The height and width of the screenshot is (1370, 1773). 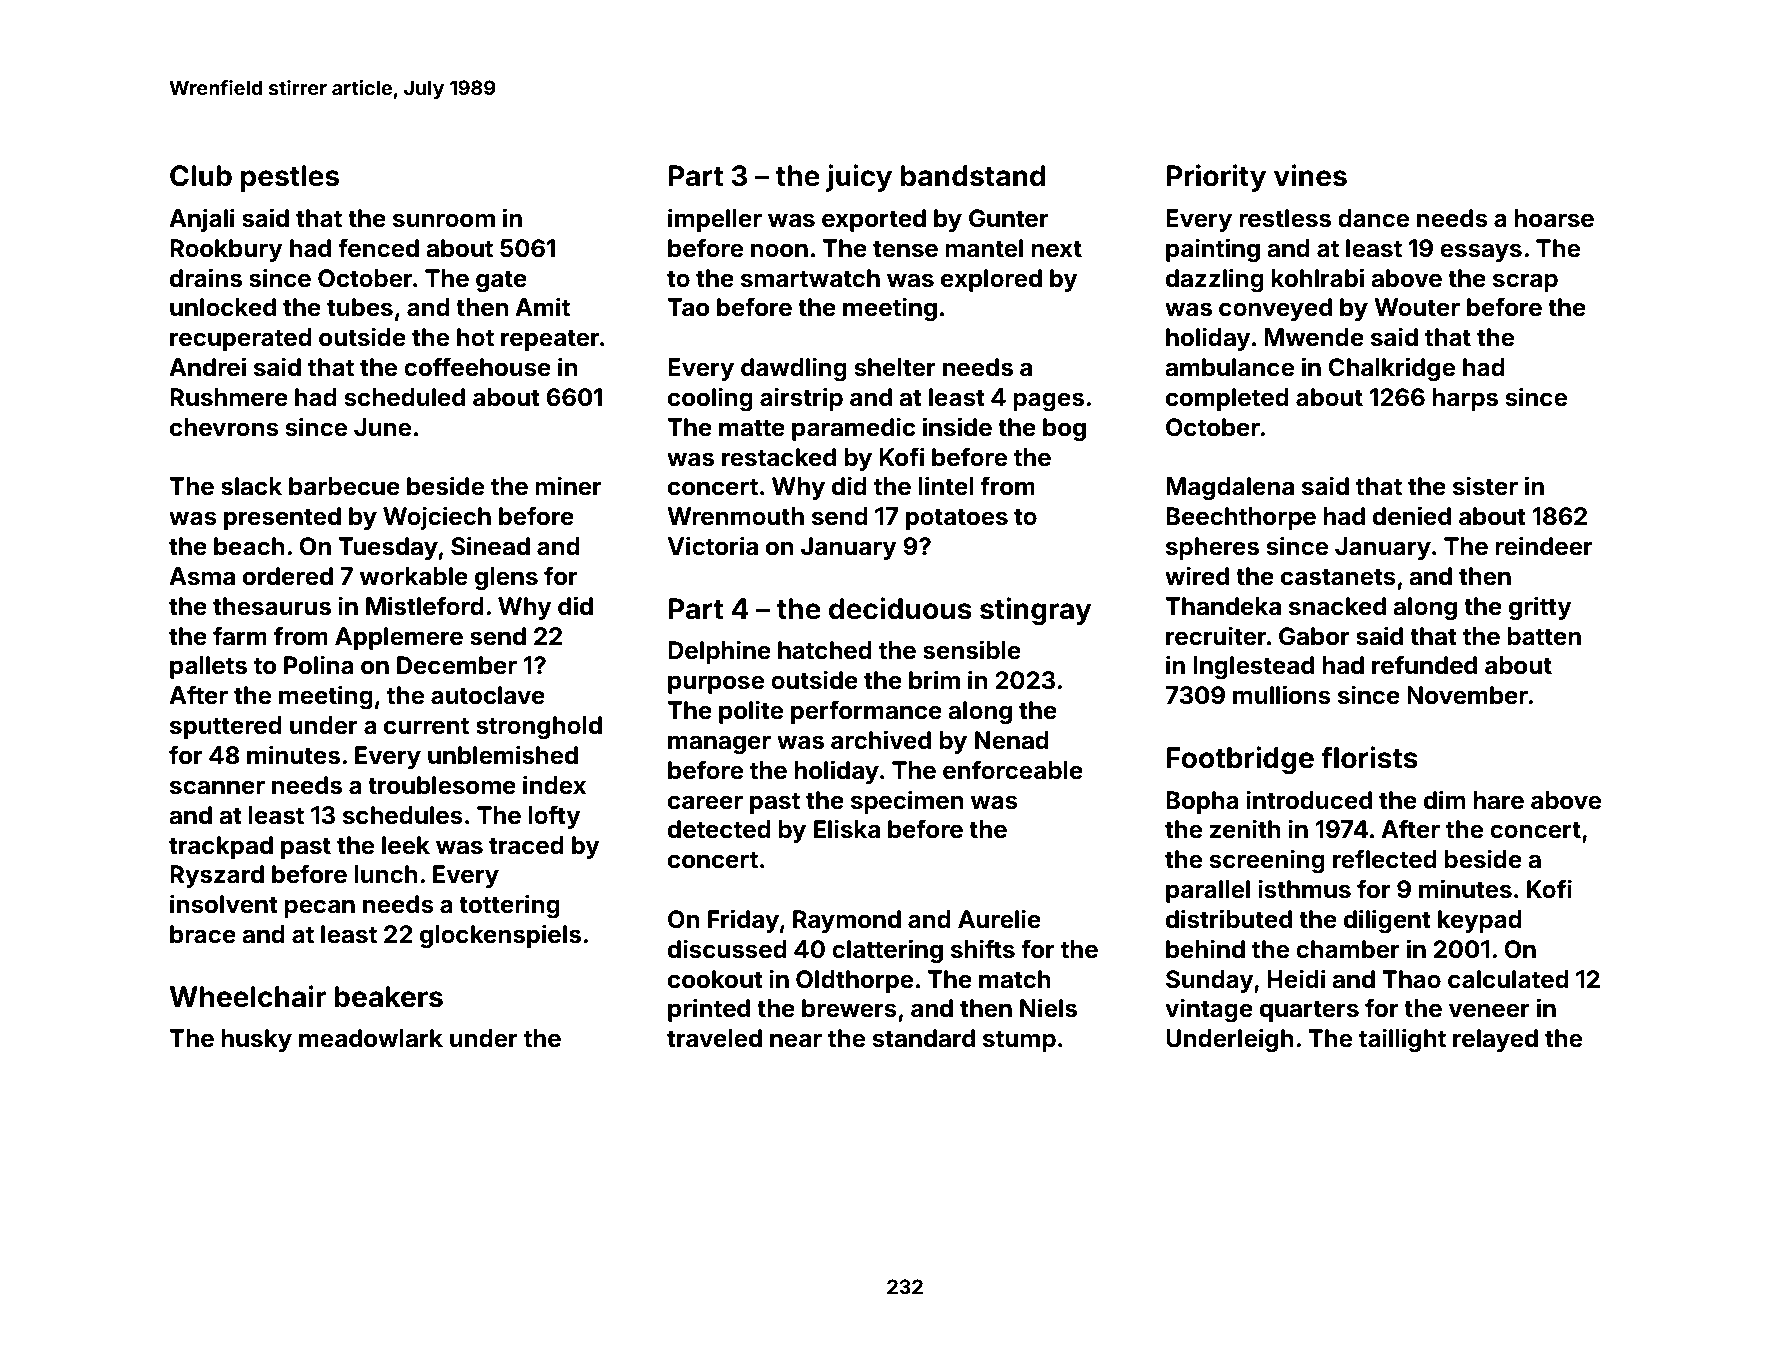 I want to click on vines, so click(x=1310, y=175).
